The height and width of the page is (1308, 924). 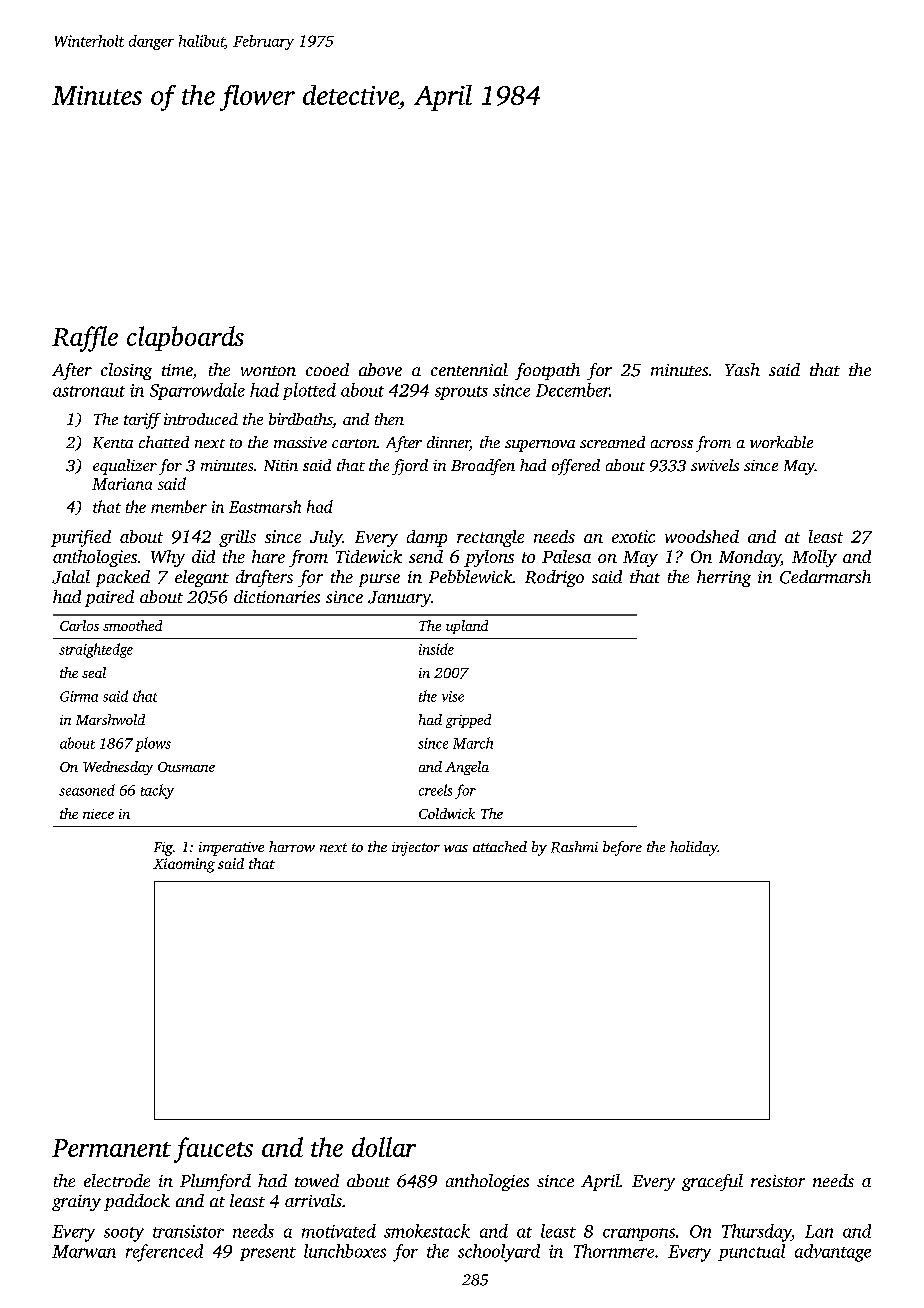 I want to click on Raffle, so click(x=85, y=339).
